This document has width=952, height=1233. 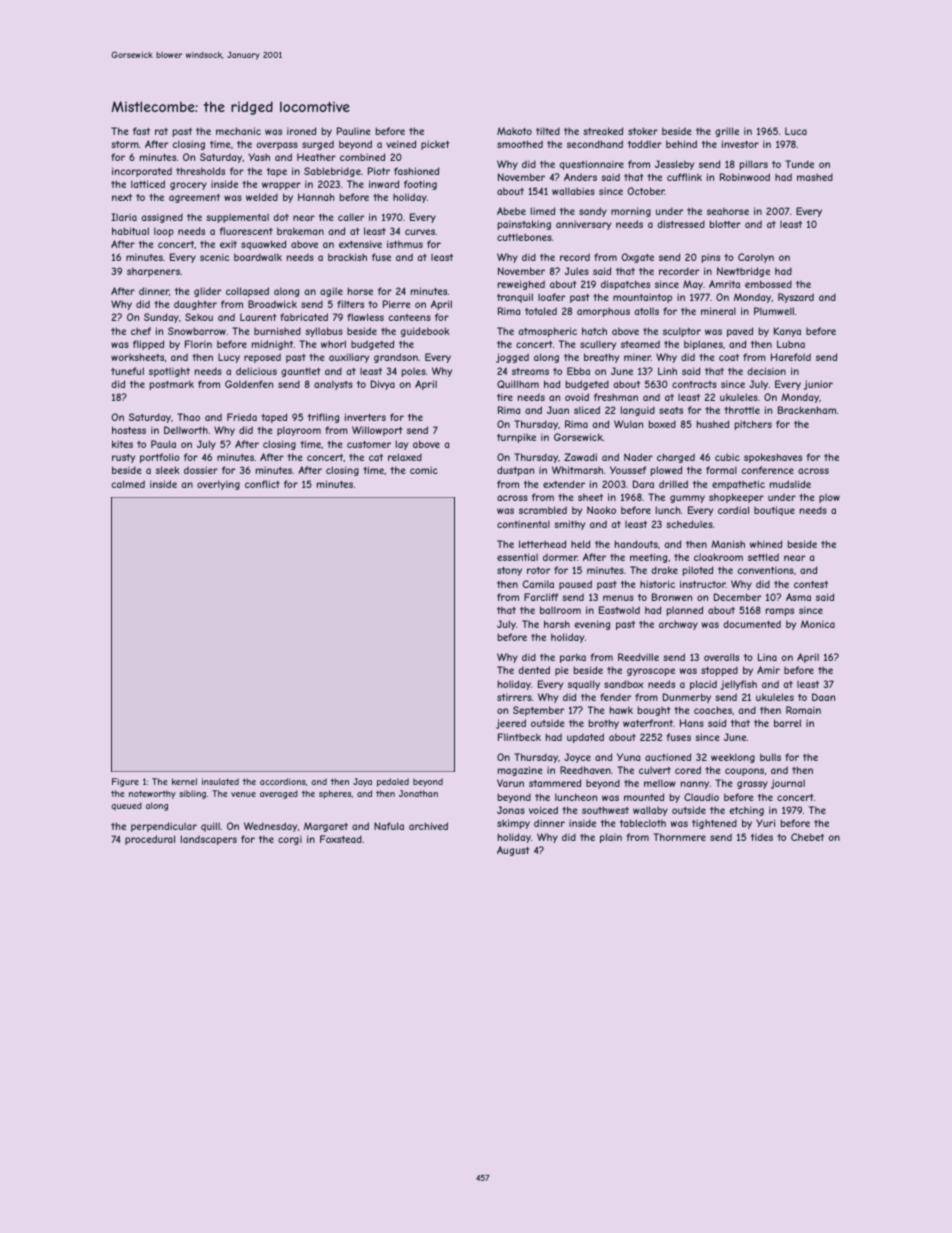 I want to click on drilled, so click(x=673, y=484).
